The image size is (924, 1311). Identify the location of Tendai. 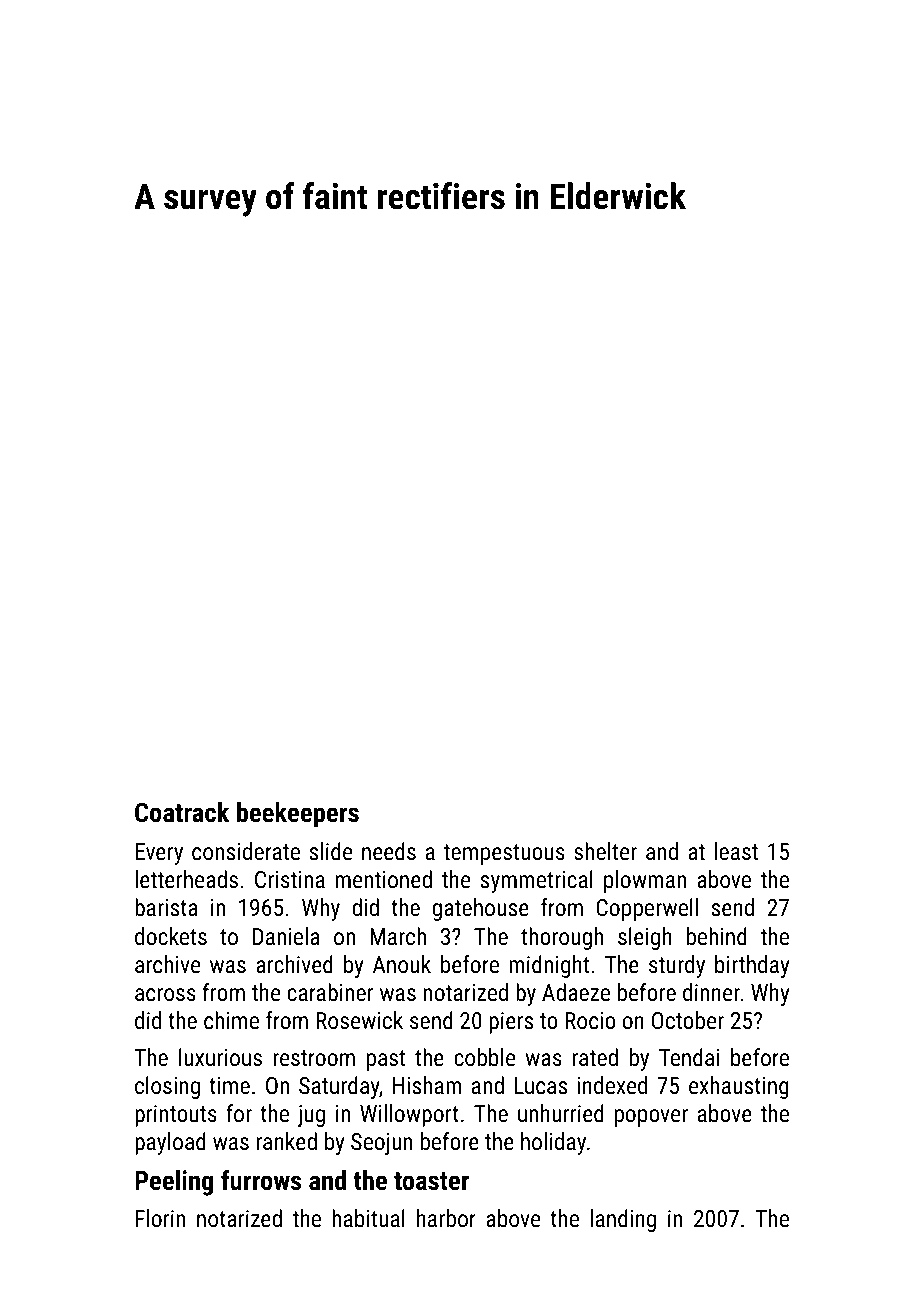
(689, 1057).
